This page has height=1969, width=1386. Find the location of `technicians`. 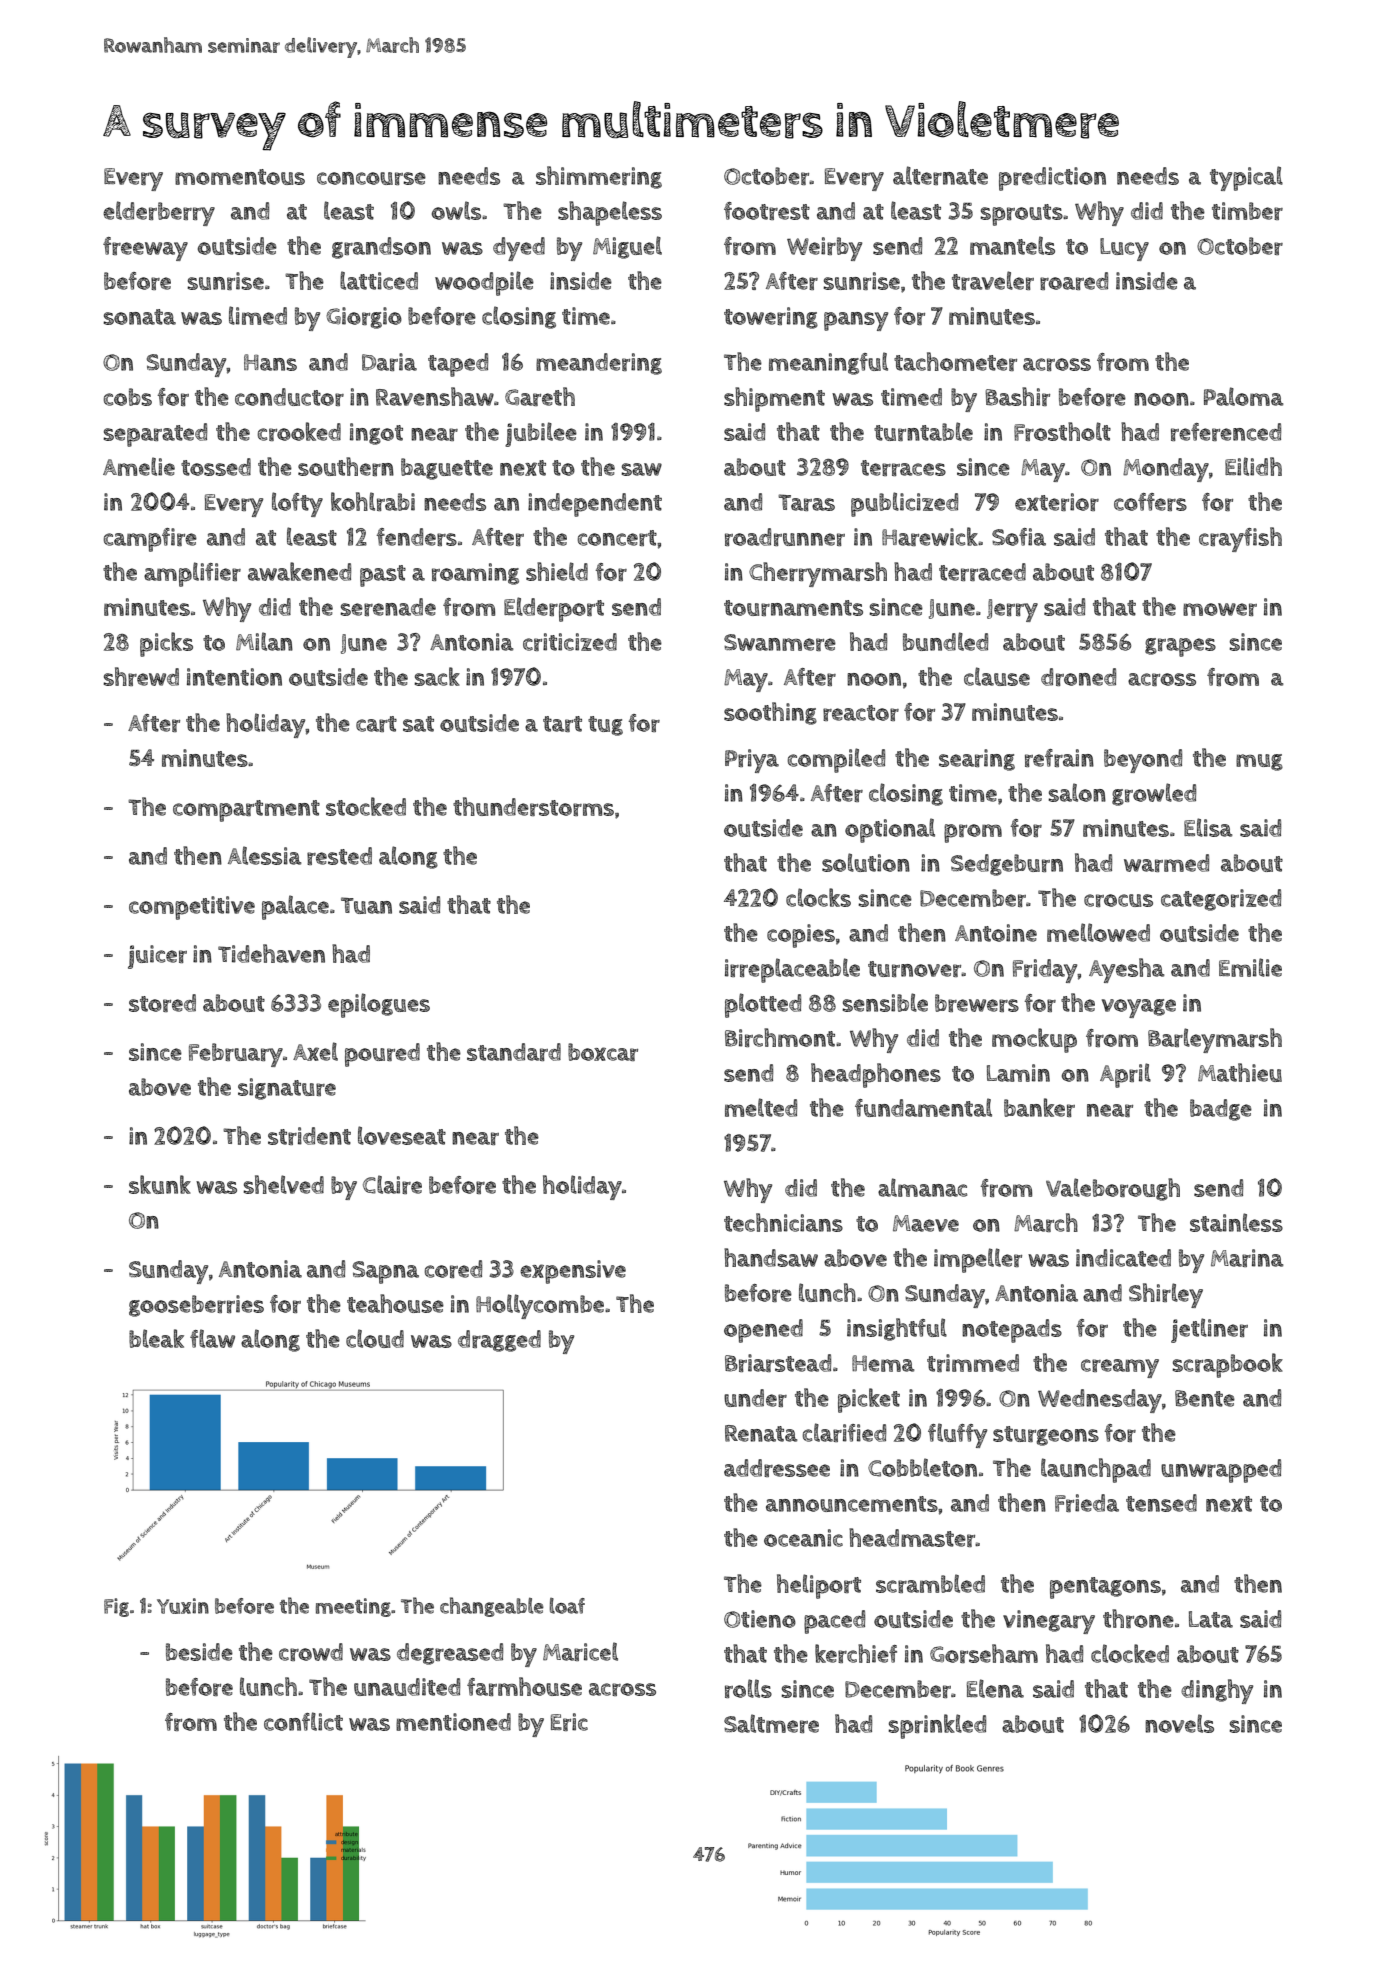

technicians is located at coordinates (783, 1222).
